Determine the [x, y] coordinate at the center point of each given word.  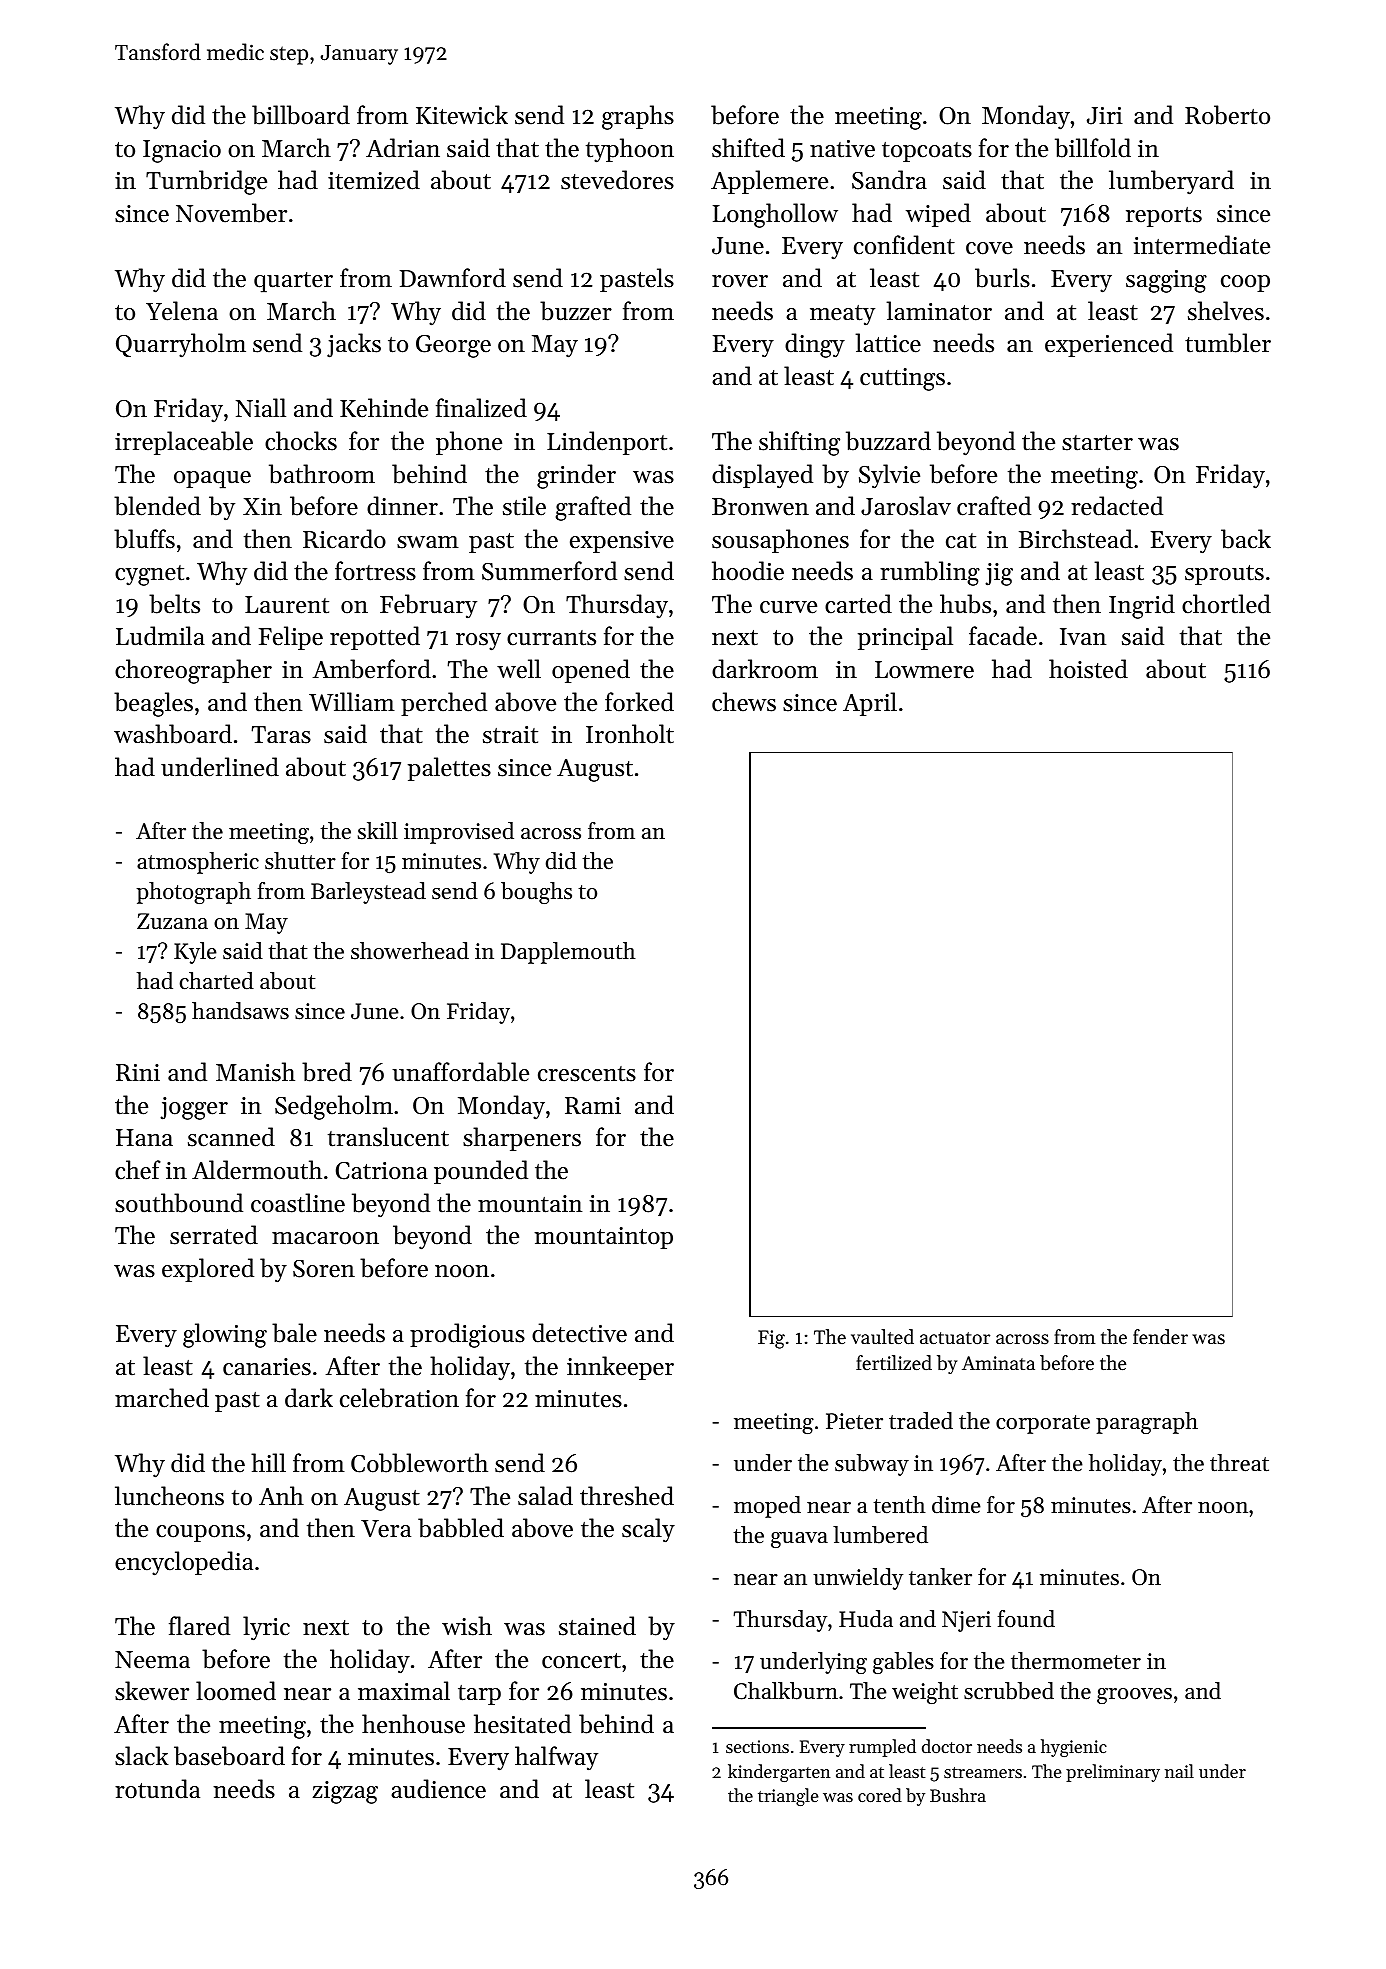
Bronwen [760, 507]
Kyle [195, 953]
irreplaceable [184, 443]
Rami [593, 1105]
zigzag [345, 1792]
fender [1160, 1336]
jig [999, 574]
